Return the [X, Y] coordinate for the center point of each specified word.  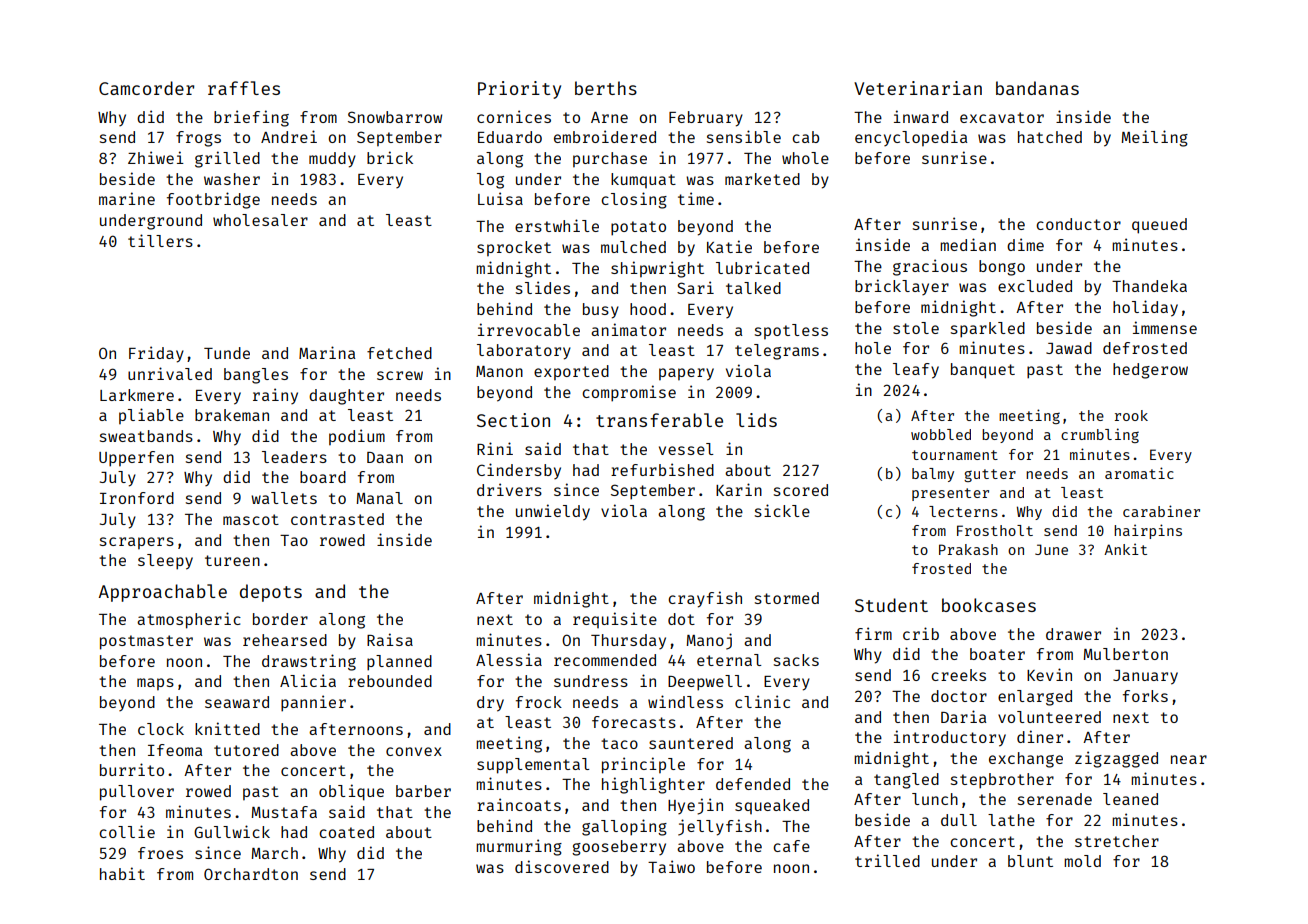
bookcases [989, 605]
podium [357, 437]
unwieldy [553, 512]
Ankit [1125, 549]
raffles [244, 88]
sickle [782, 510]
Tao [294, 540]
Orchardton [251, 874]
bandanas [1037, 88]
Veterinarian [918, 88]
